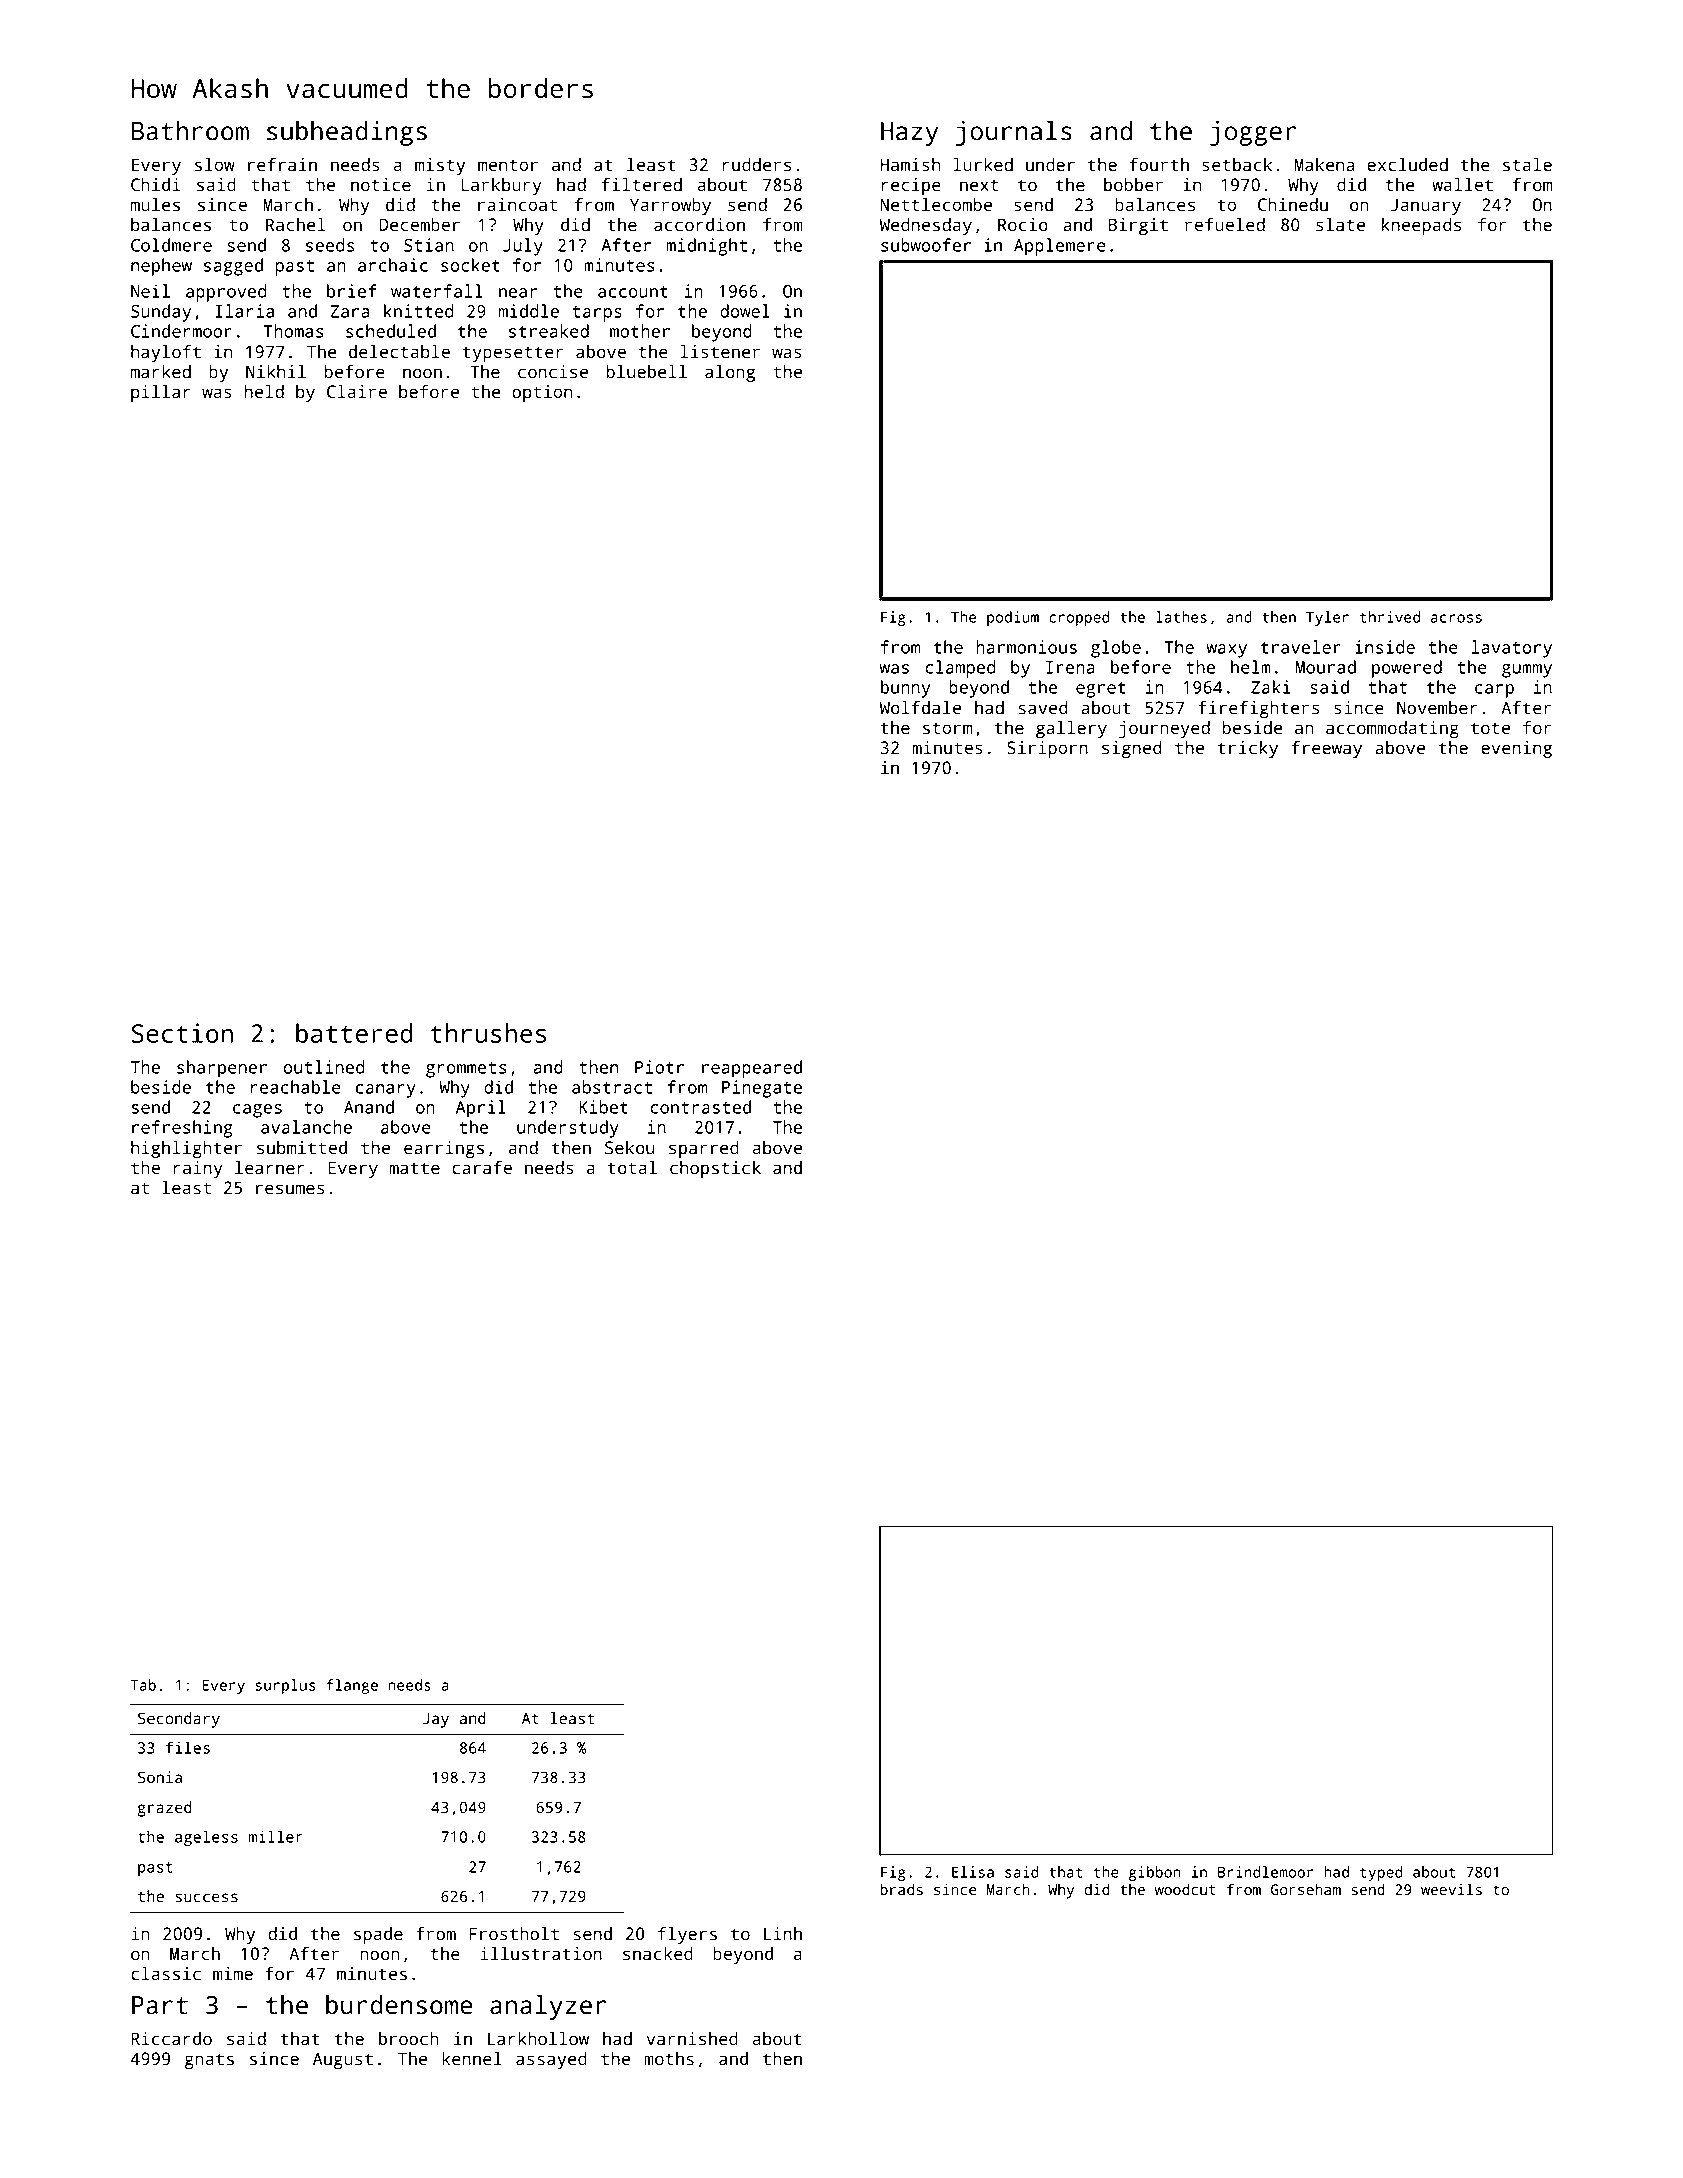  I want to click on flange, so click(352, 1686).
